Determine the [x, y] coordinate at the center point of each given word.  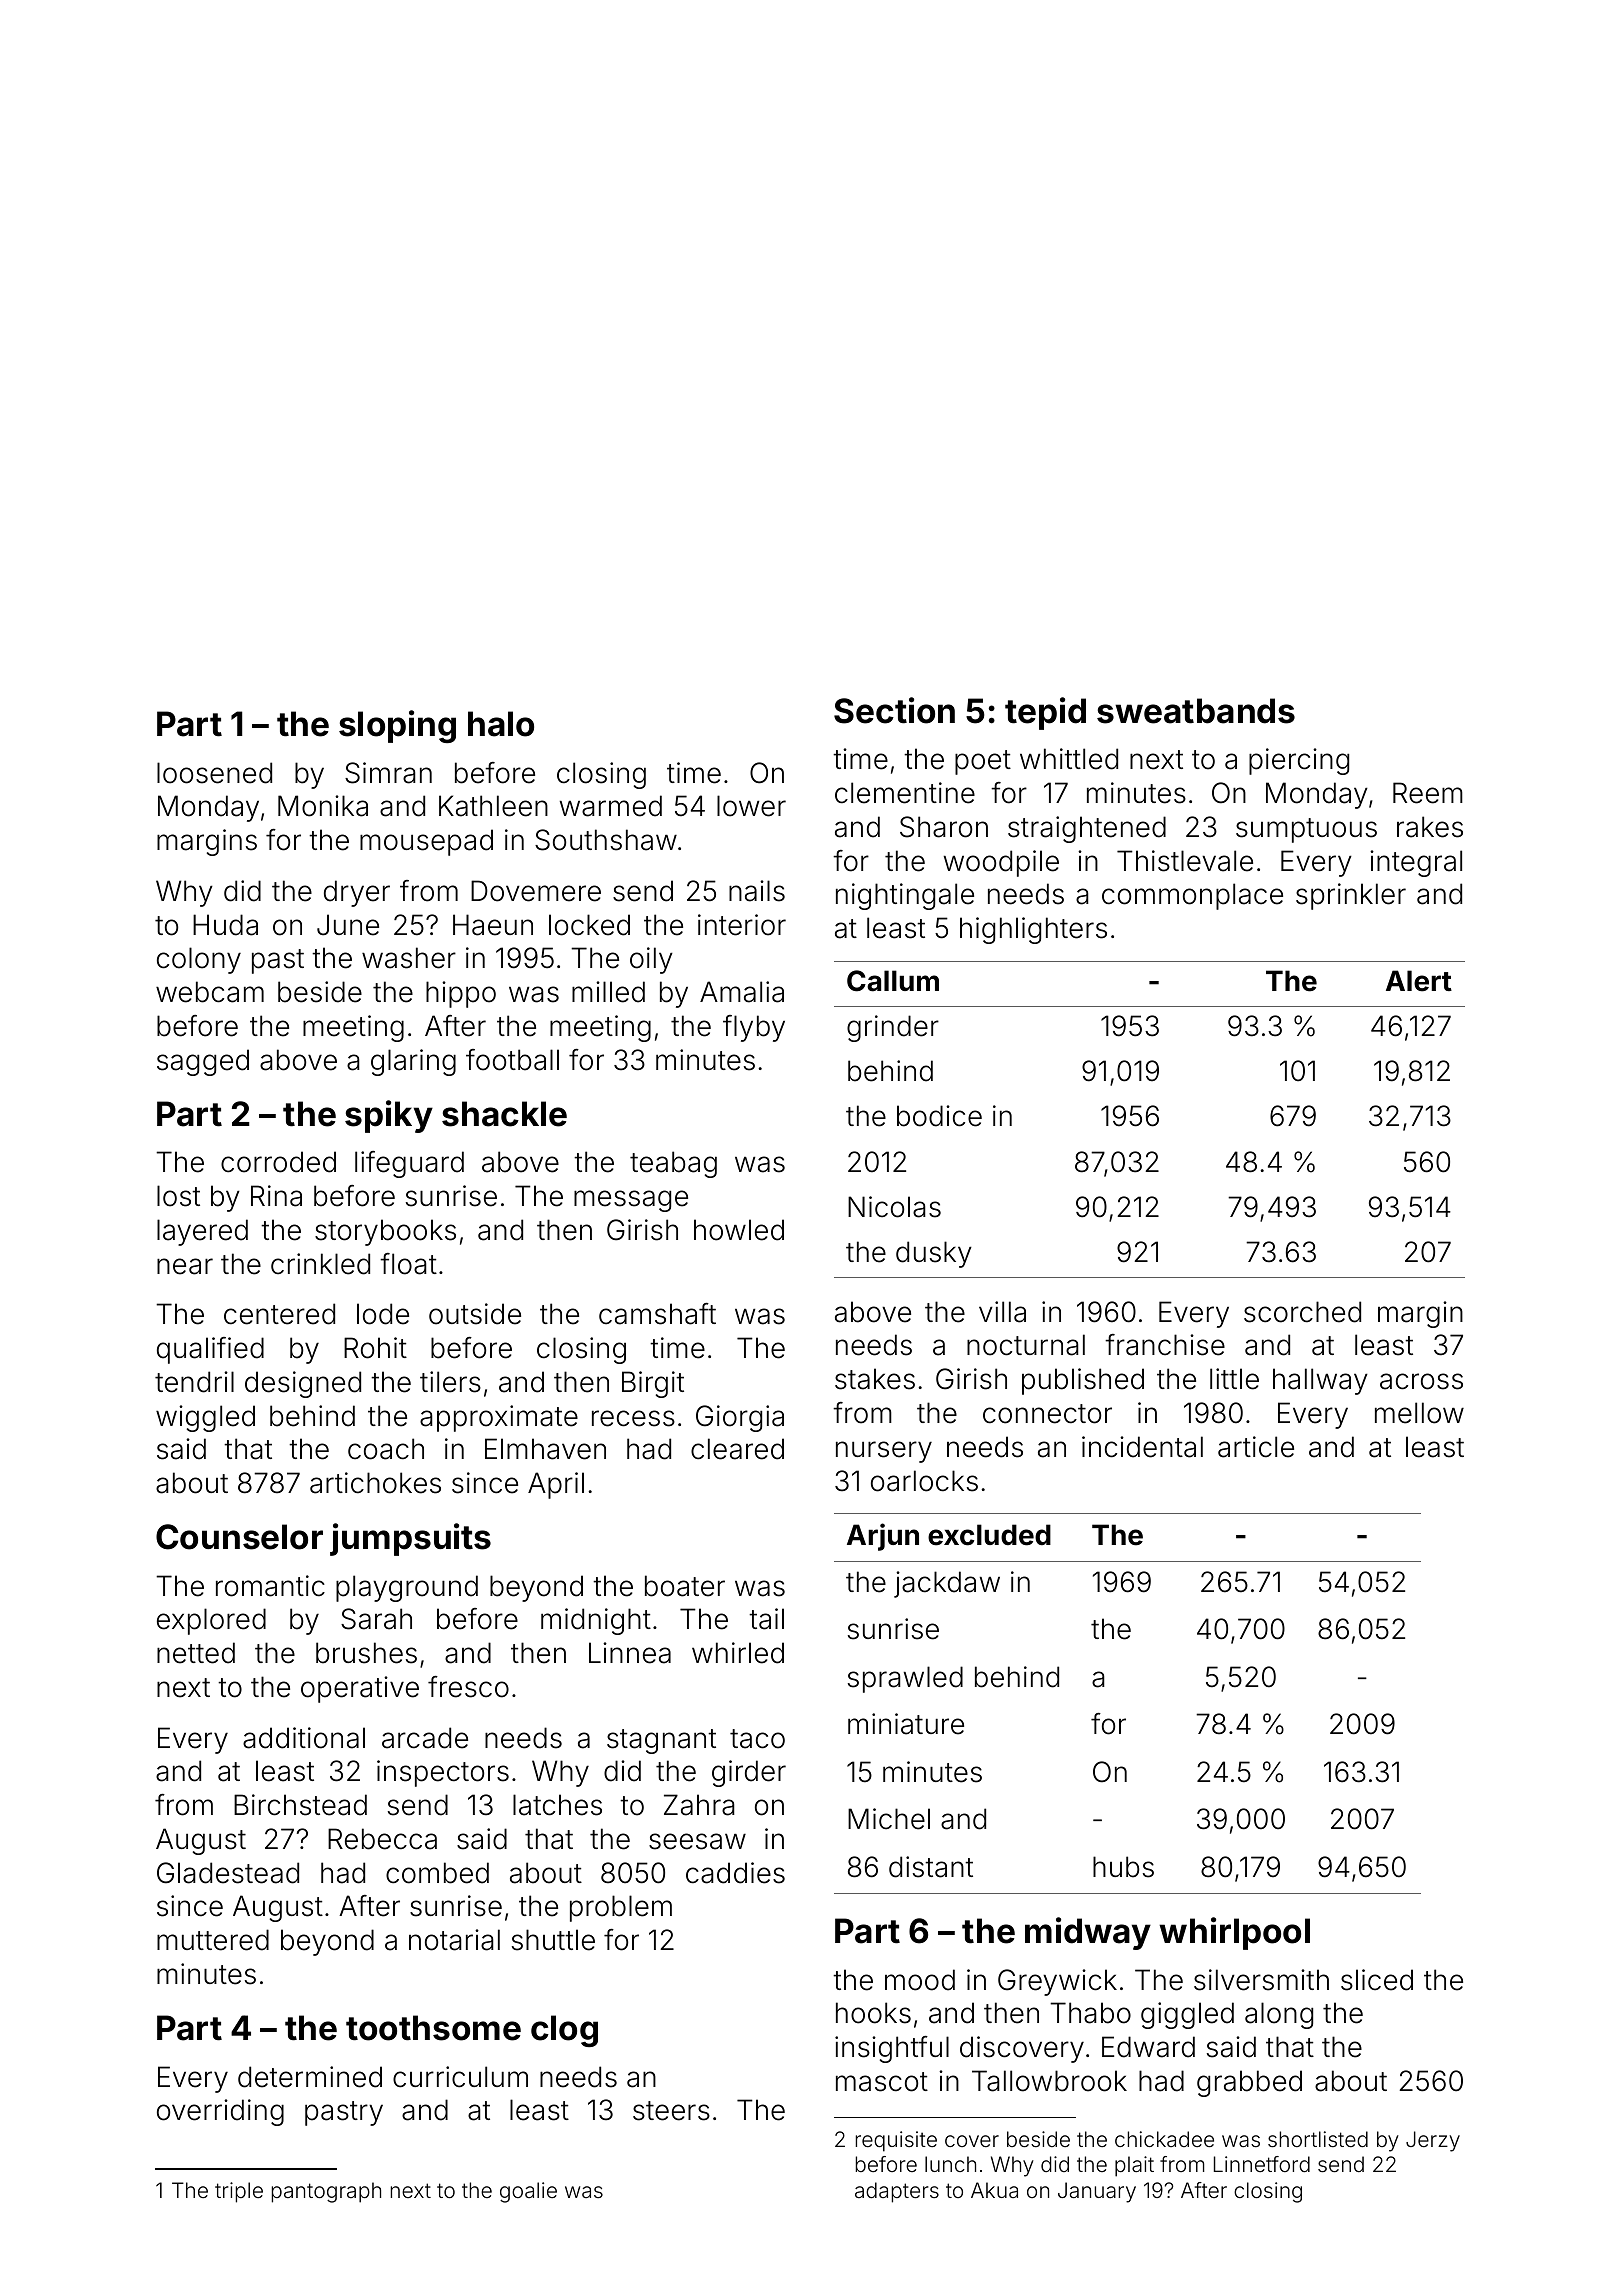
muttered [213, 1940]
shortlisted [1318, 2139]
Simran [388, 773]
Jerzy [1433, 2141]
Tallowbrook [1049, 2081]
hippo [461, 994]
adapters [897, 2192]
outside [475, 1314]
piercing [1299, 761]
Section [894, 710]
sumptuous [1306, 830]
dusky [934, 1254]
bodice [939, 1116]
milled [608, 992]
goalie [528, 2192]
